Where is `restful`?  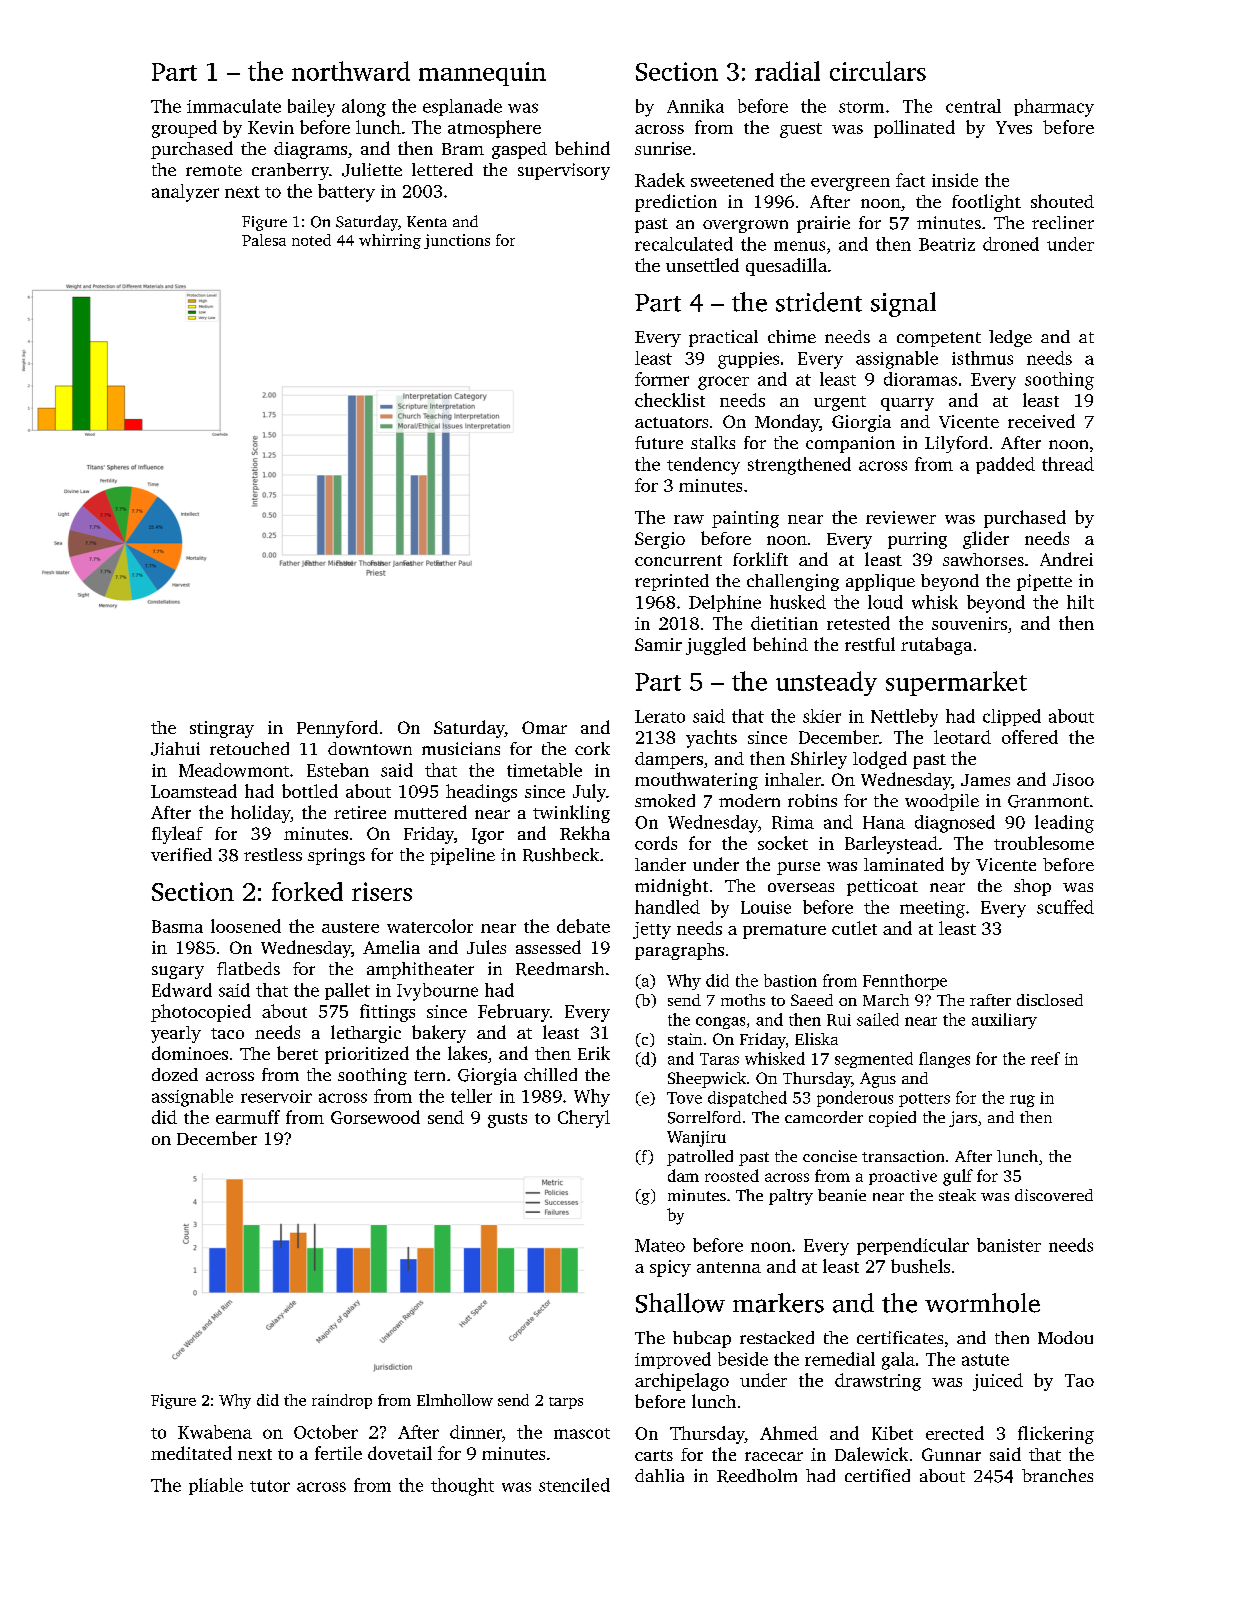
restful is located at coordinates (870, 644).
